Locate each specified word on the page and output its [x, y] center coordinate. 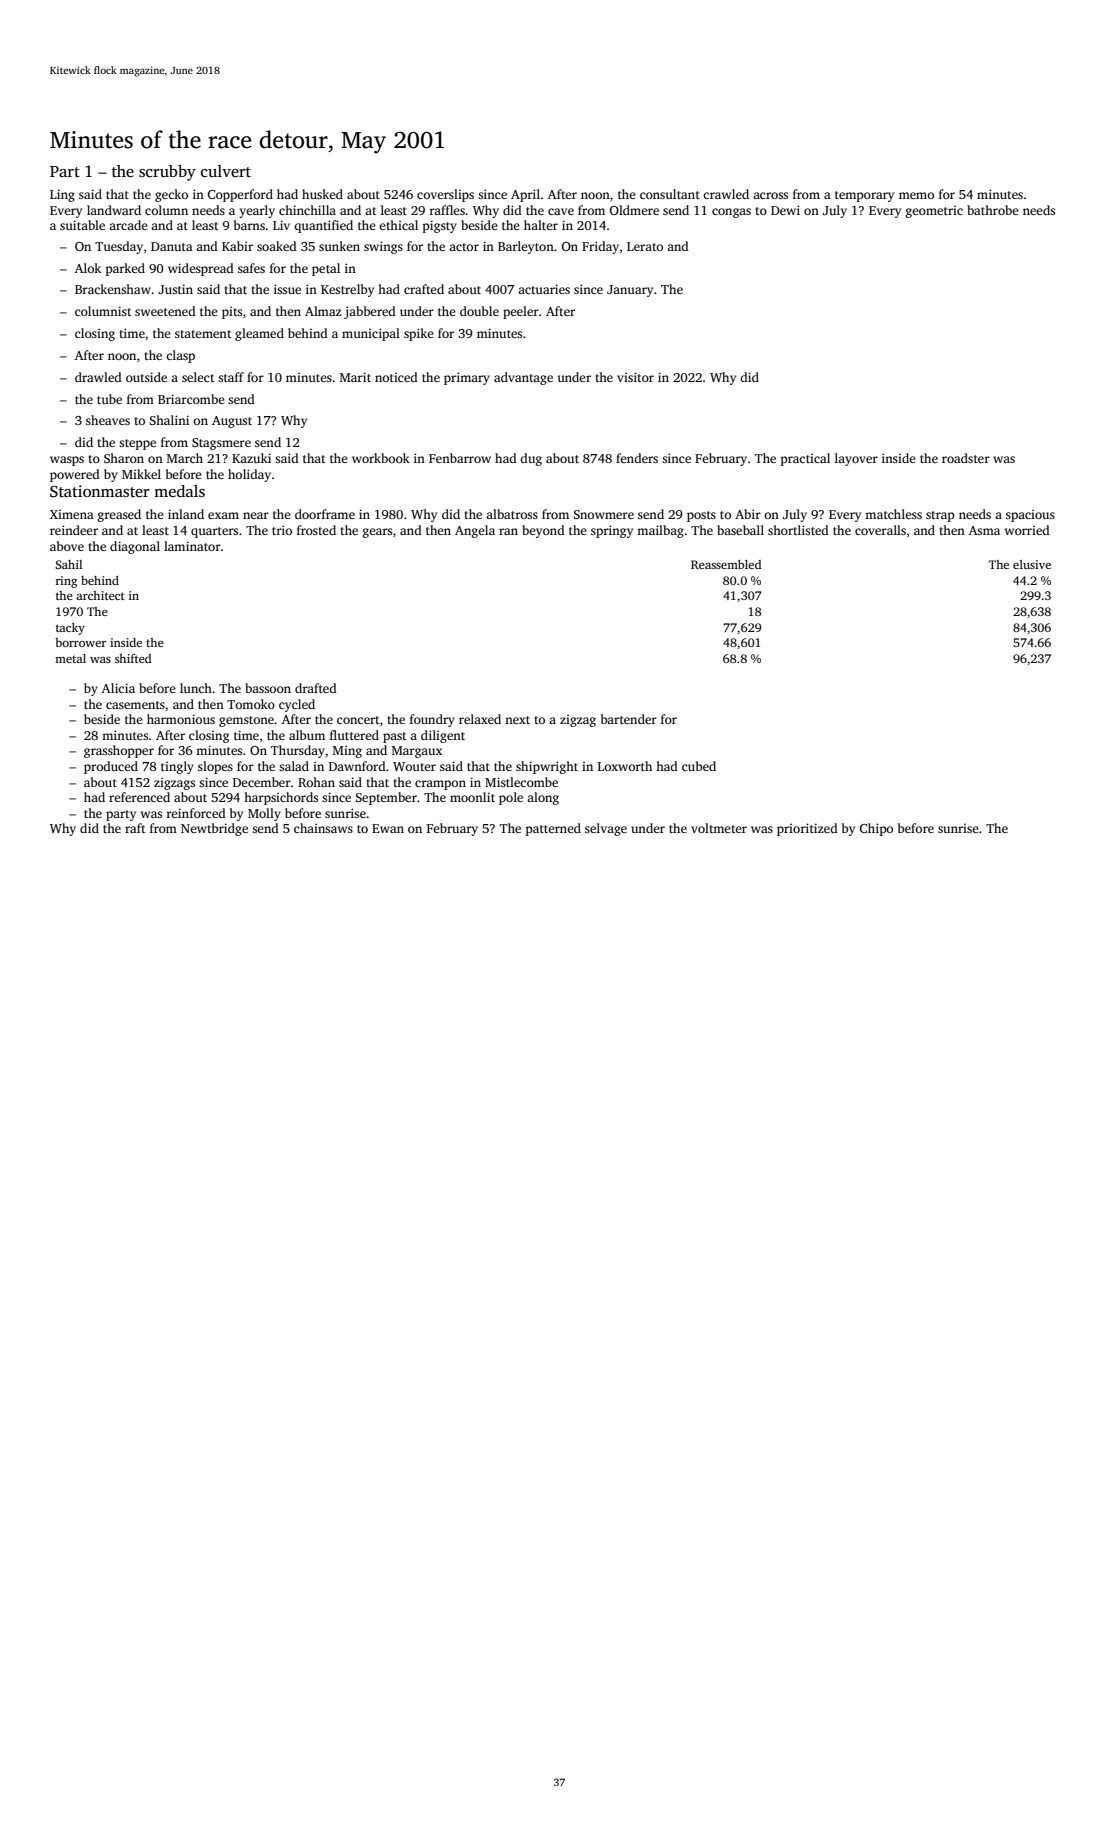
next [517, 720]
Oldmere [634, 210]
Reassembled [726, 564]
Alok [88, 268]
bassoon [268, 688]
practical [805, 459]
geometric [934, 212]
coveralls [880, 530]
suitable [82, 225]
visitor [635, 377]
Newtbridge [214, 829]
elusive [1032, 564]
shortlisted [798, 530]
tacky [70, 629]
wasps [67, 461]
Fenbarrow [460, 458]
